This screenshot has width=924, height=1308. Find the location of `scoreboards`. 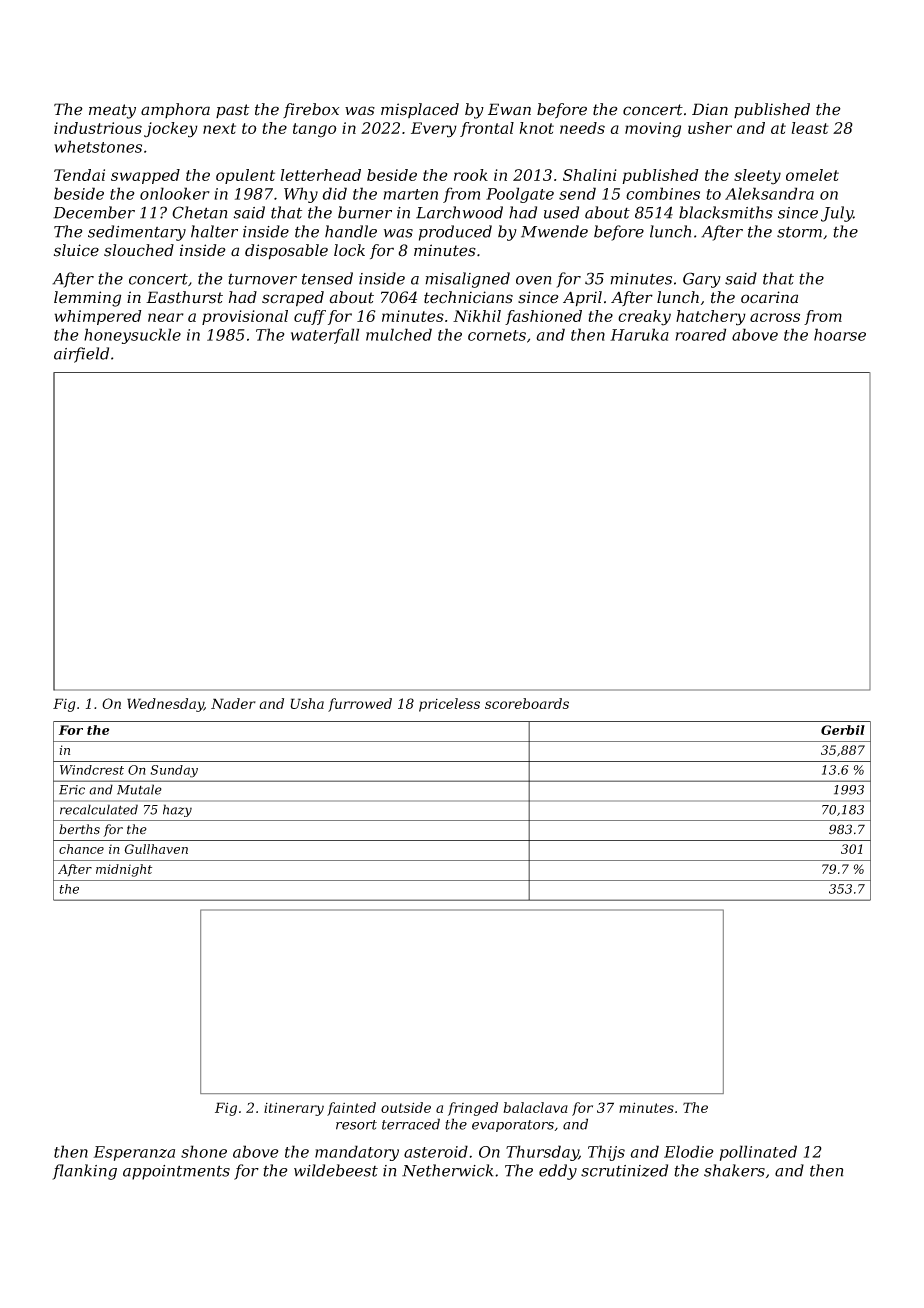

scoreboards is located at coordinates (527, 703).
